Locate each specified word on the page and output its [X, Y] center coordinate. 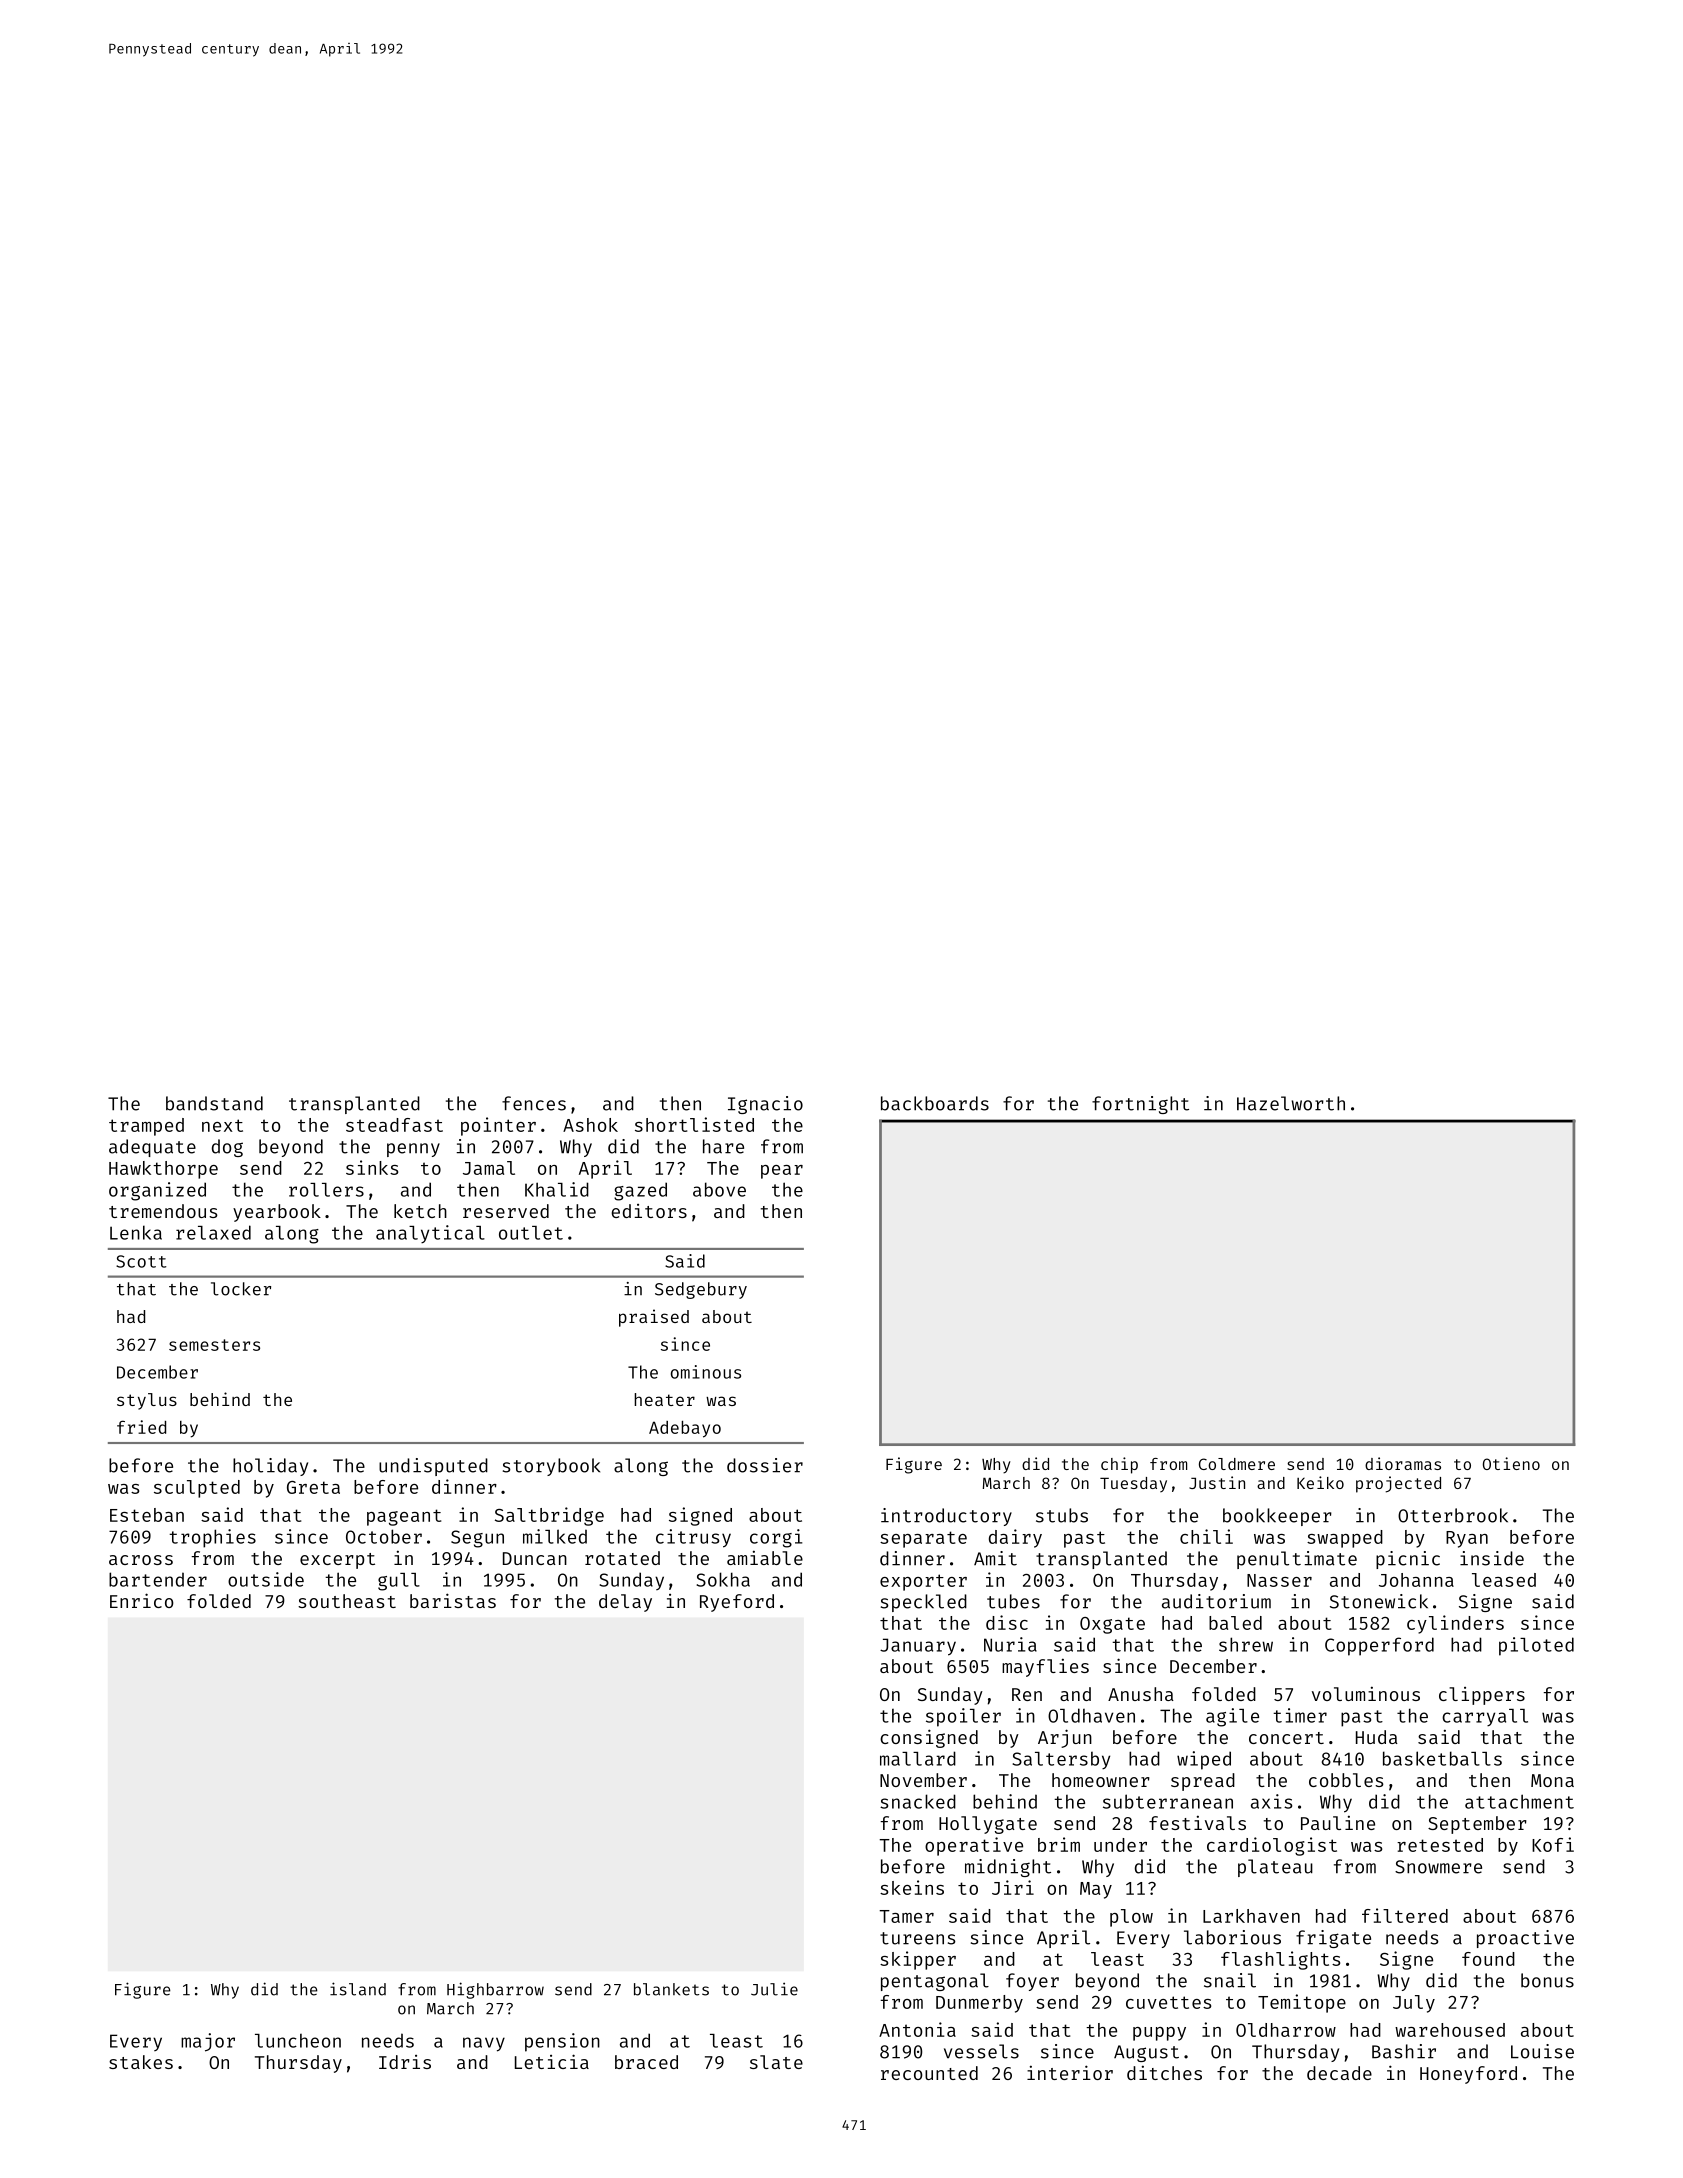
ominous [706, 1372]
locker [241, 1289]
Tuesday [1133, 1484]
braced [646, 2062]
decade [1339, 2073]
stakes [141, 2062]
